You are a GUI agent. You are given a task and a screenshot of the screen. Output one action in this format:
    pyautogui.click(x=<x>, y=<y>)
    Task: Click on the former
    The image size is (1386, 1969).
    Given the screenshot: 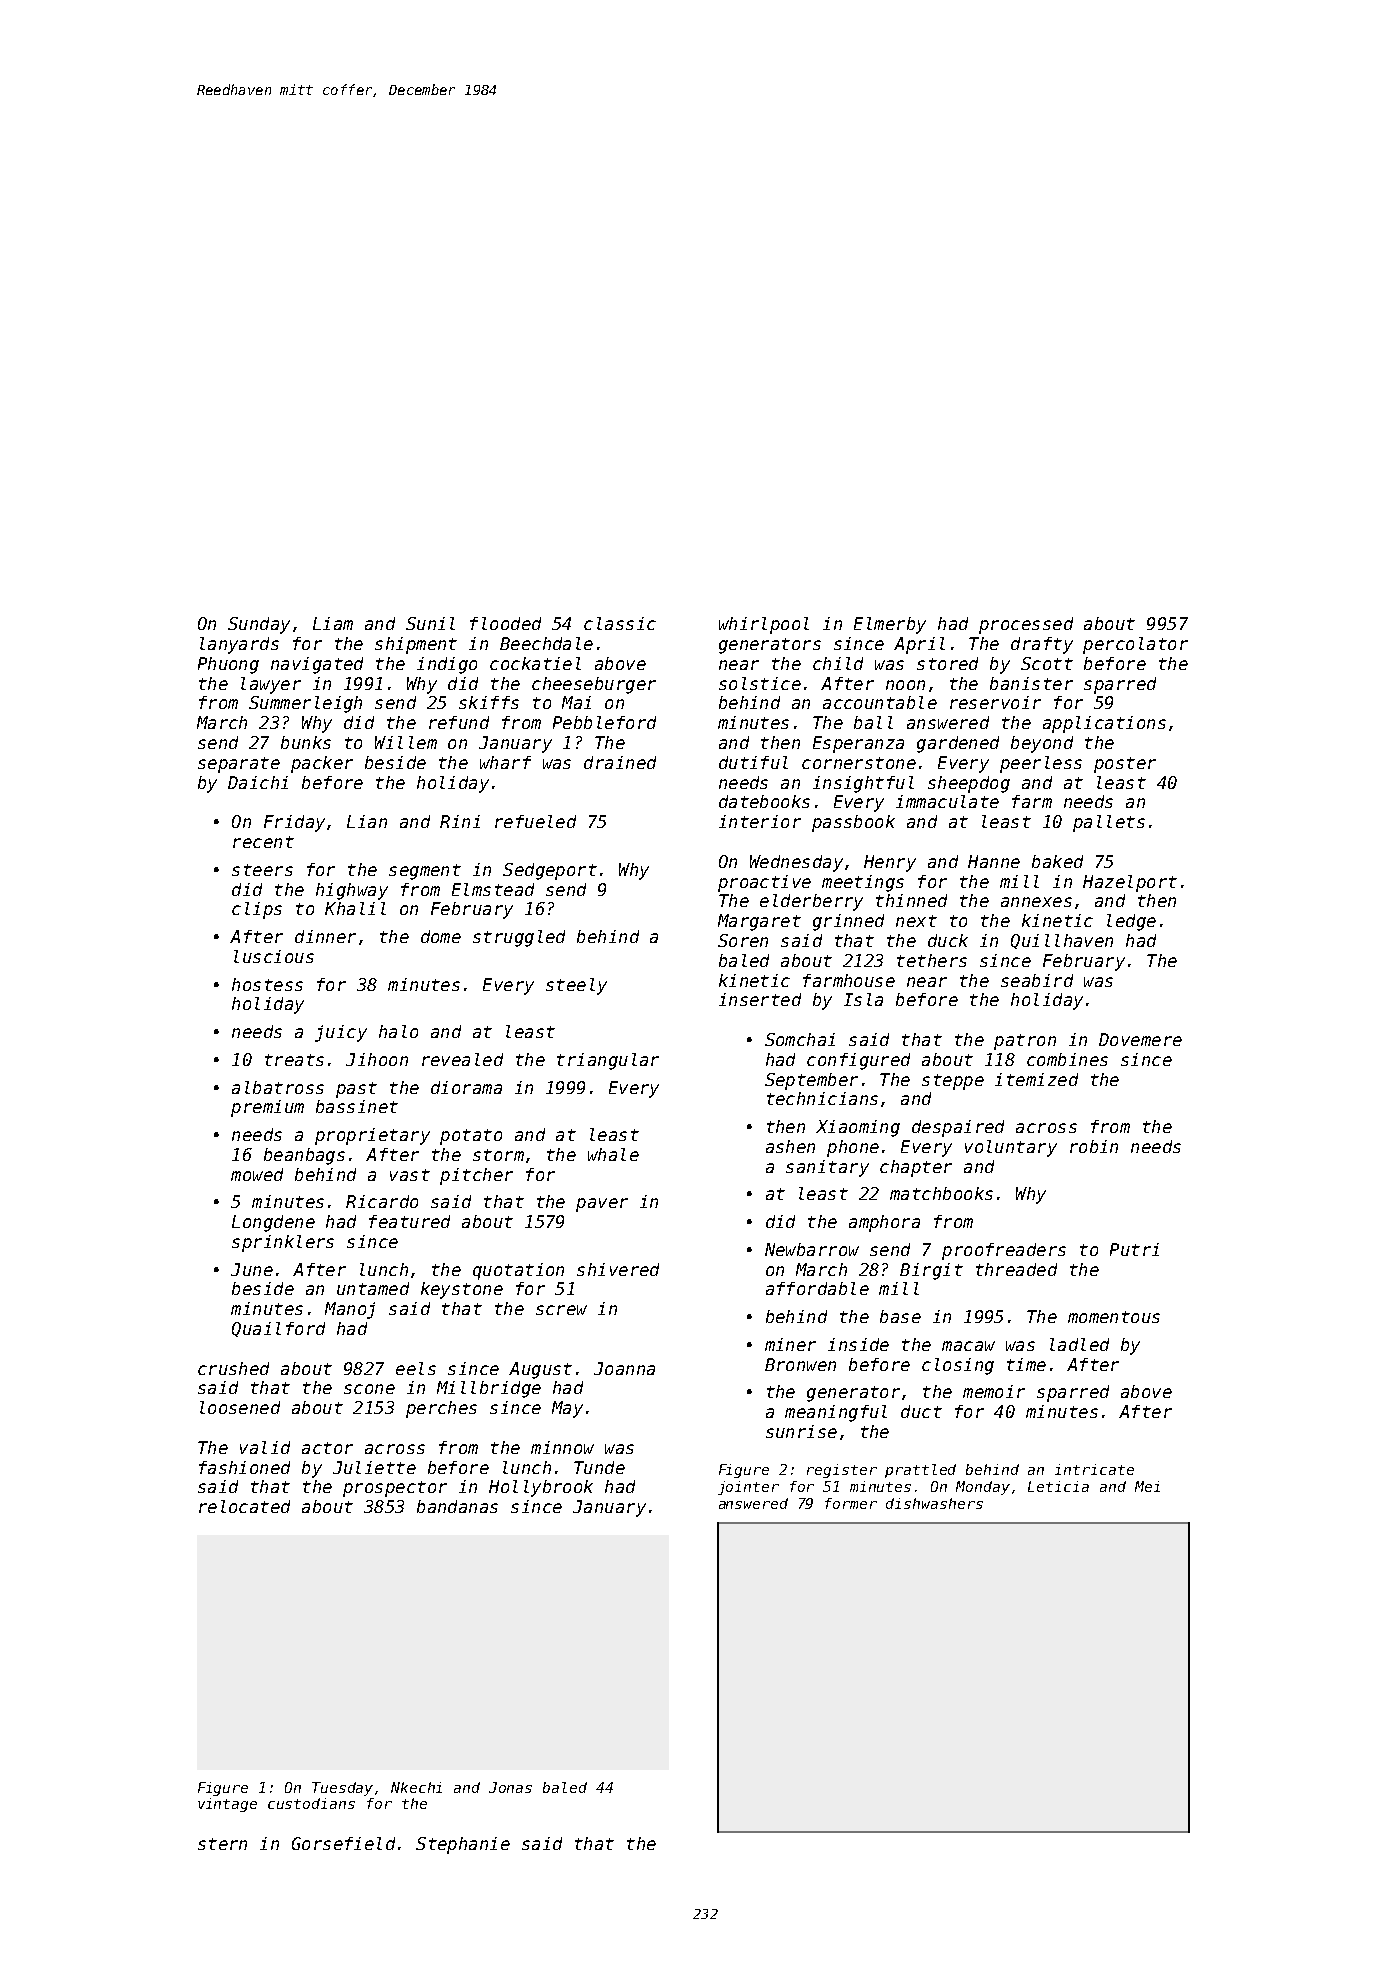 What is the action you would take?
    pyautogui.click(x=851, y=1503)
